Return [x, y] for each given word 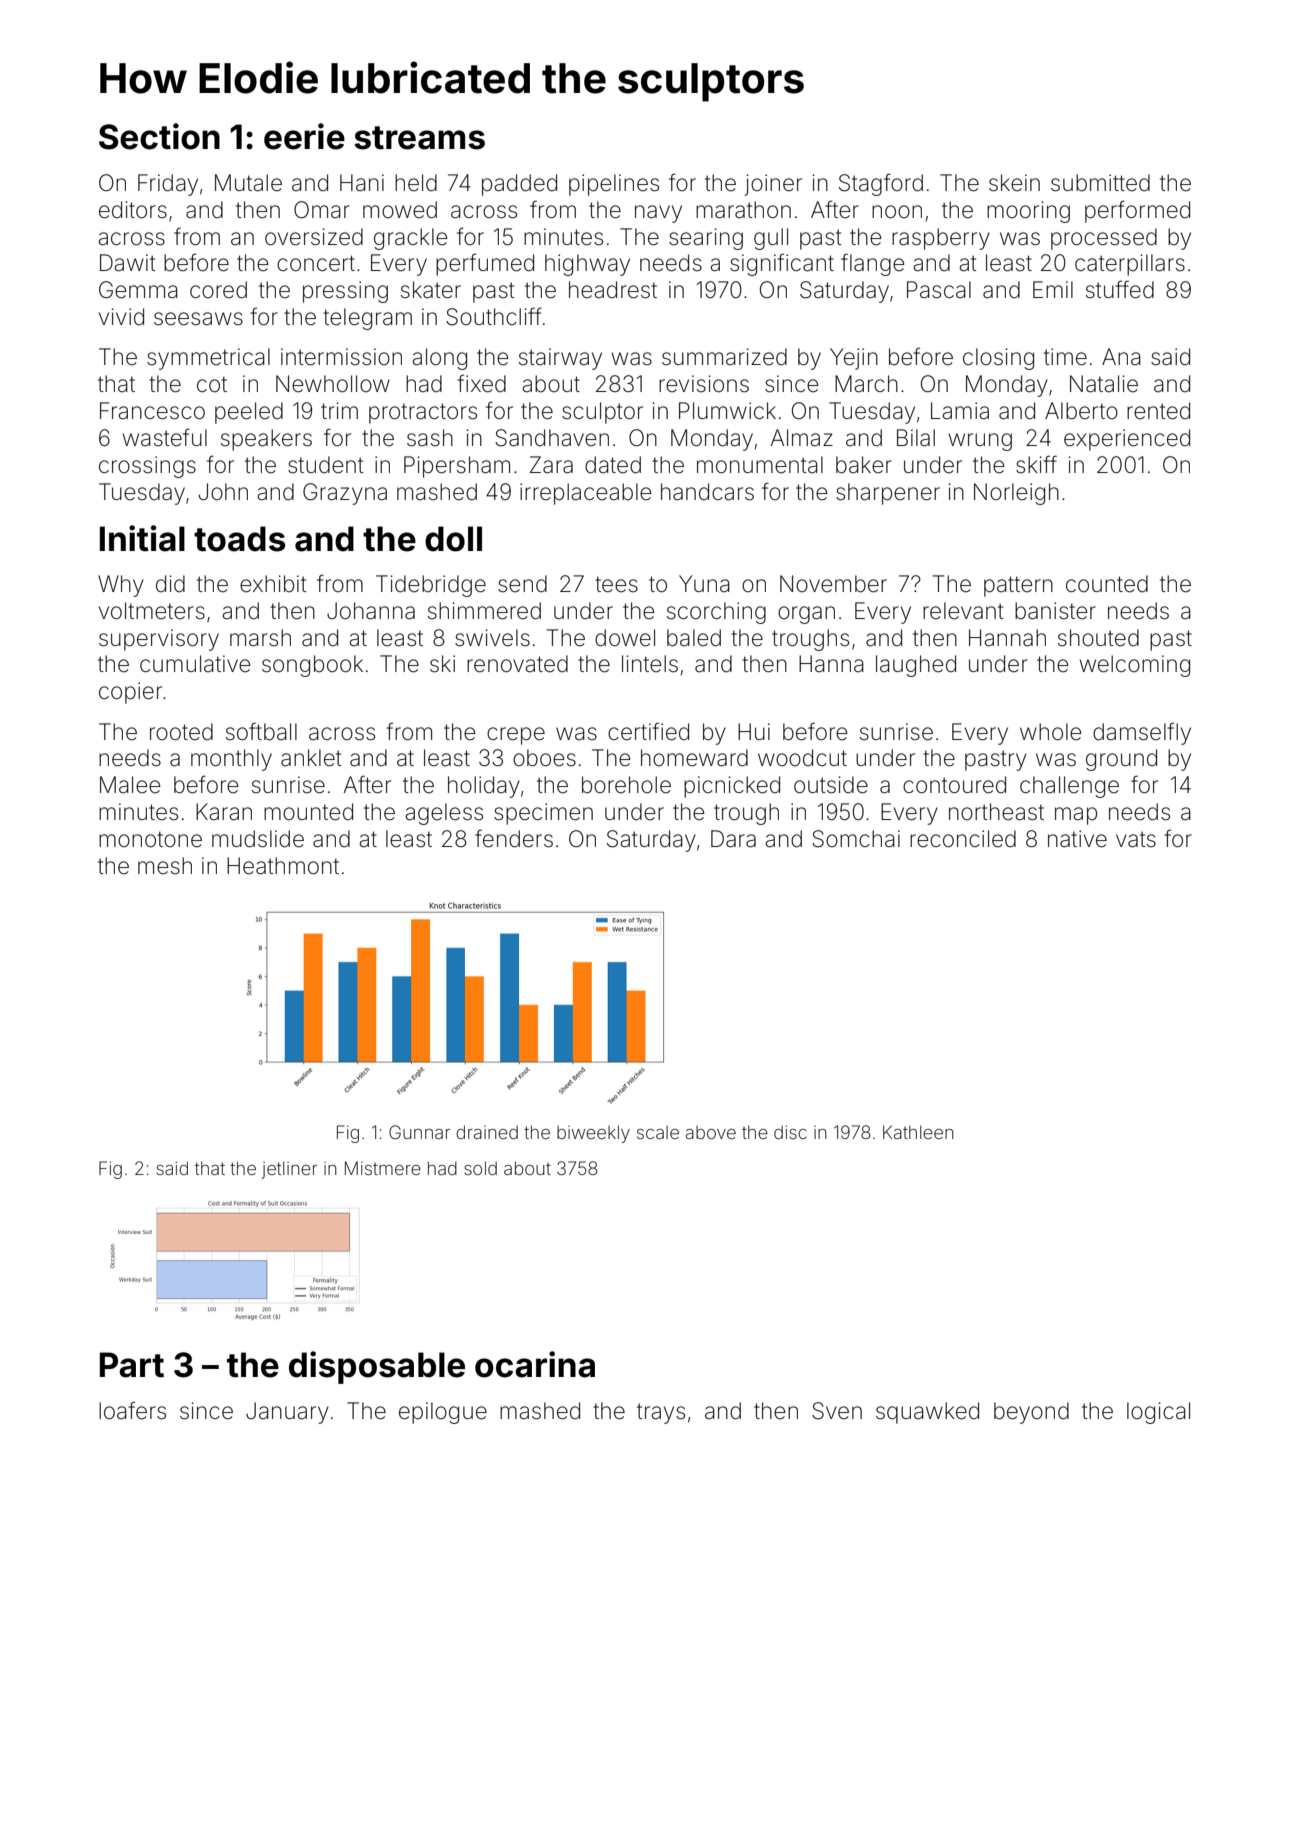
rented [1158, 411]
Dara [733, 839]
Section [159, 136]
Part [132, 1365]
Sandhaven [552, 438]
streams [419, 138]
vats [1136, 839]
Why [121, 586]
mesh [165, 866]
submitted [1100, 183]
